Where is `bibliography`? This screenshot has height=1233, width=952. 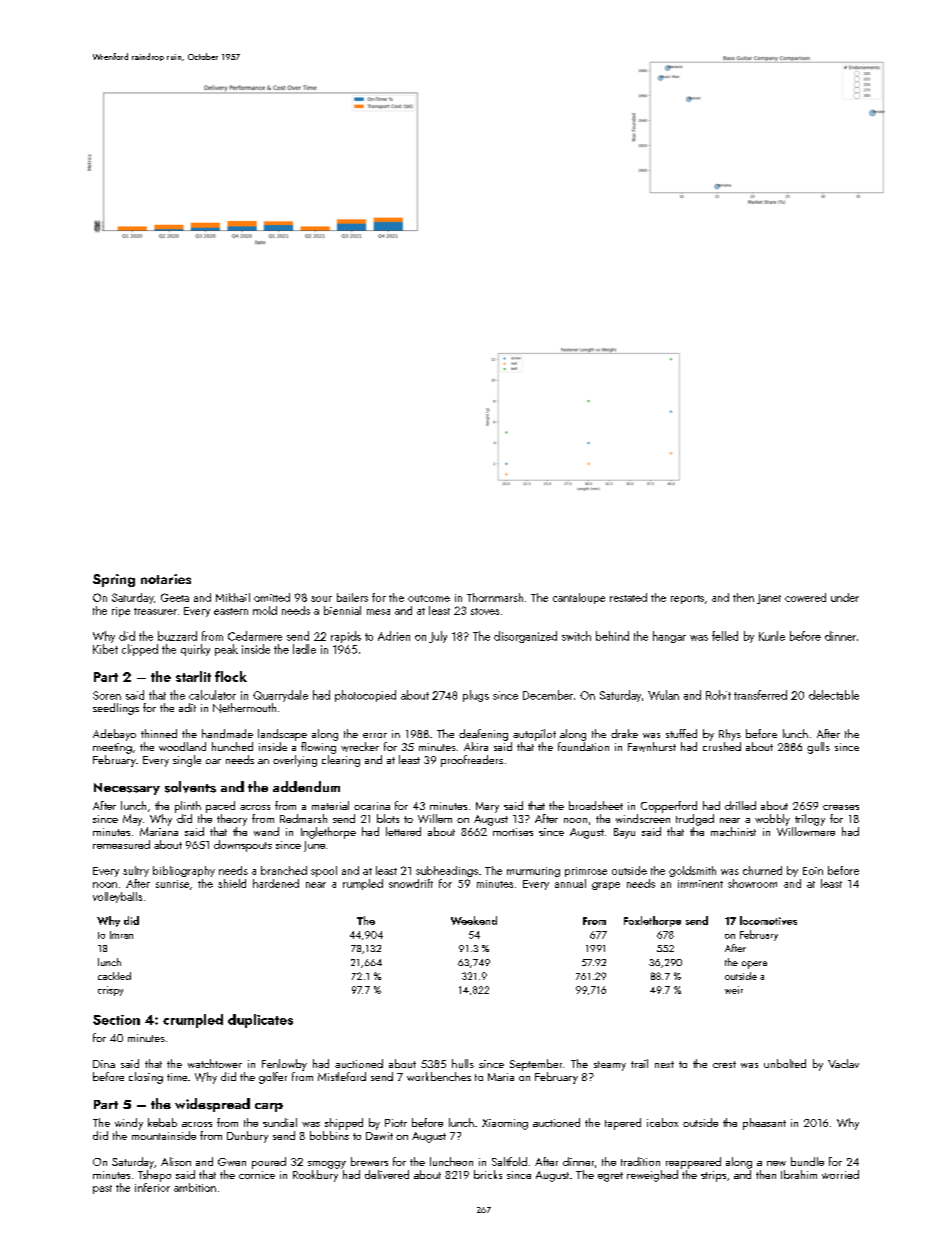 bibliography is located at coordinates (184, 871).
